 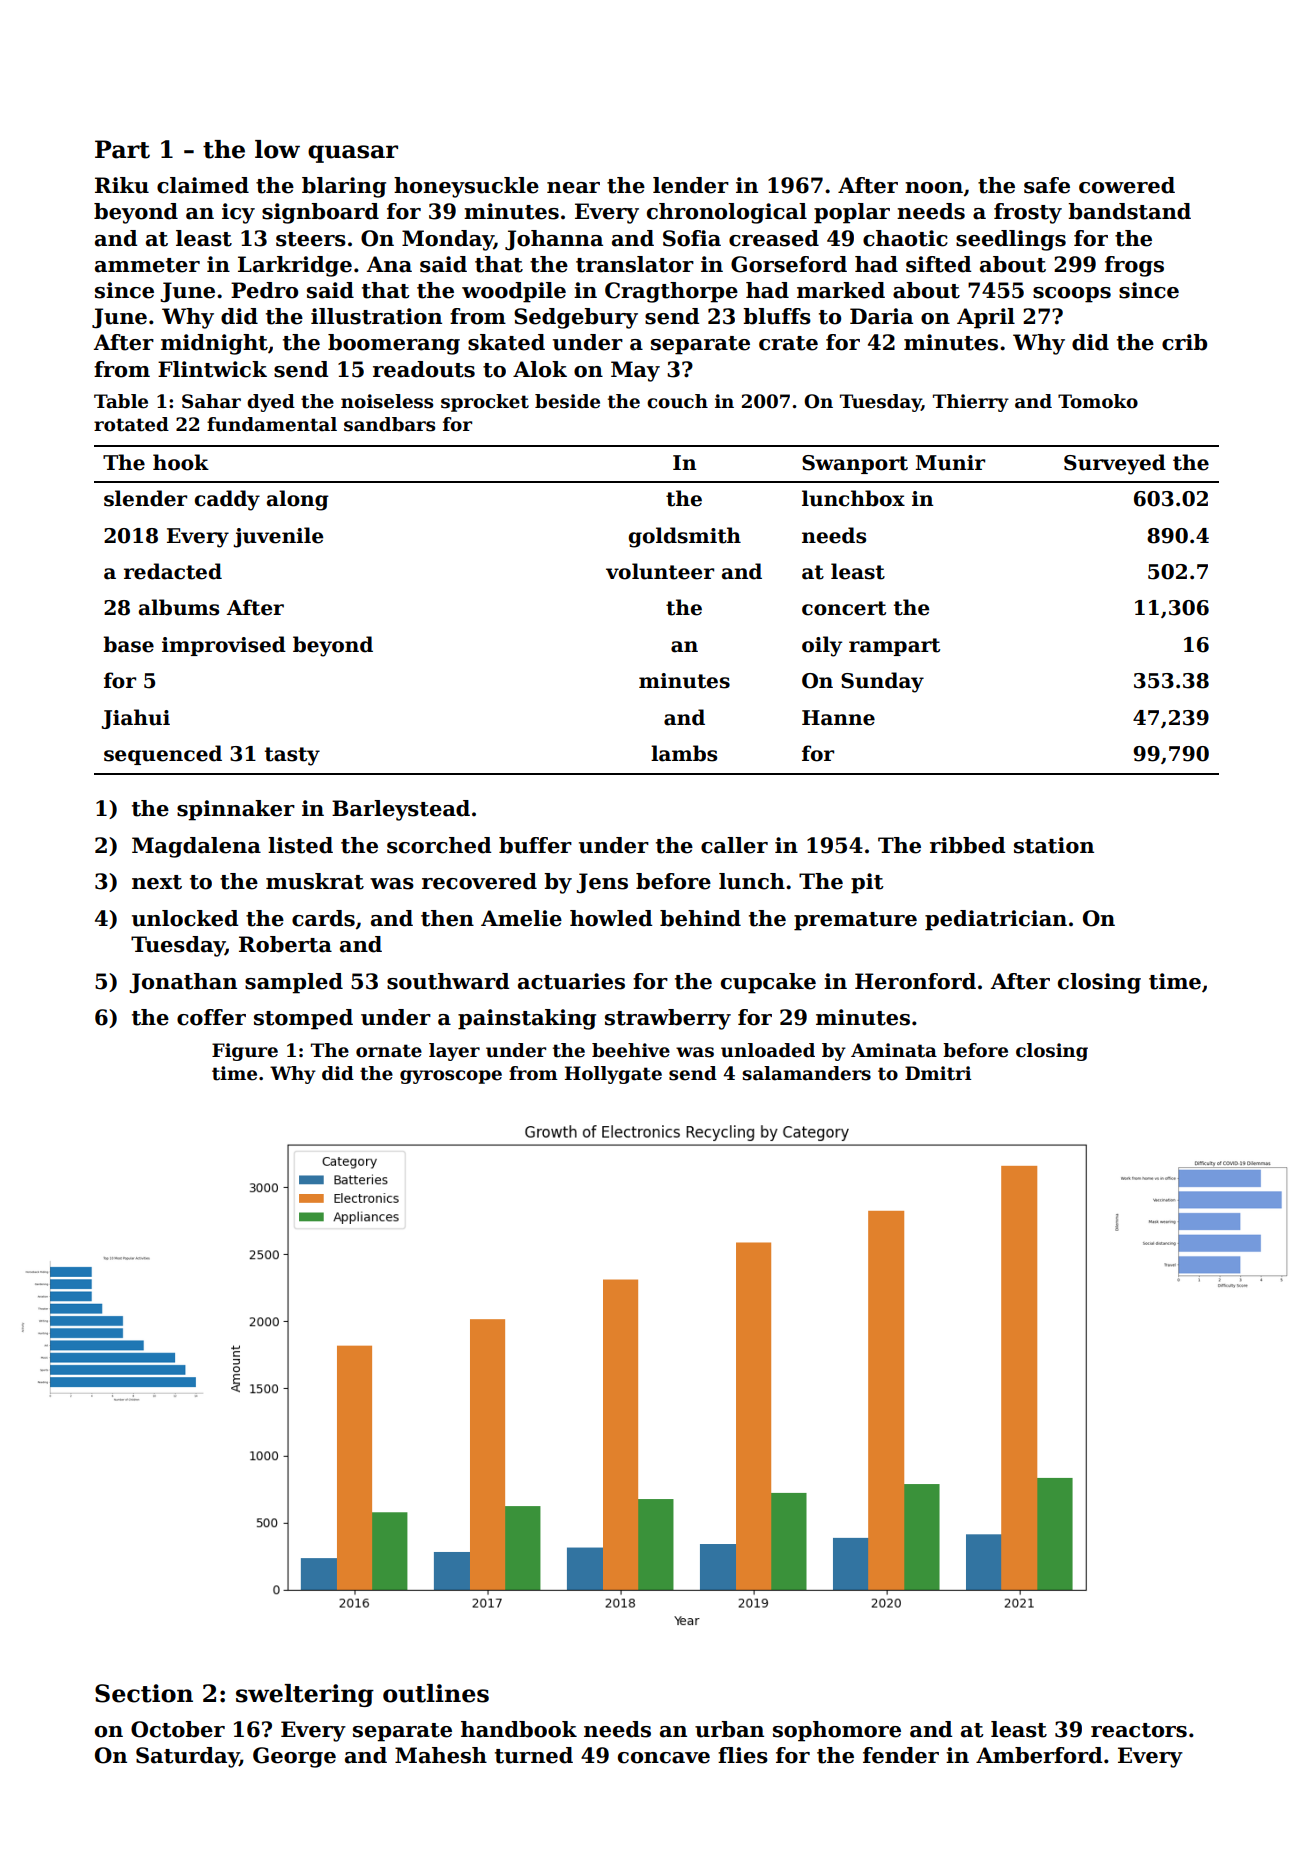 I want to click on volunteer, so click(x=660, y=571).
